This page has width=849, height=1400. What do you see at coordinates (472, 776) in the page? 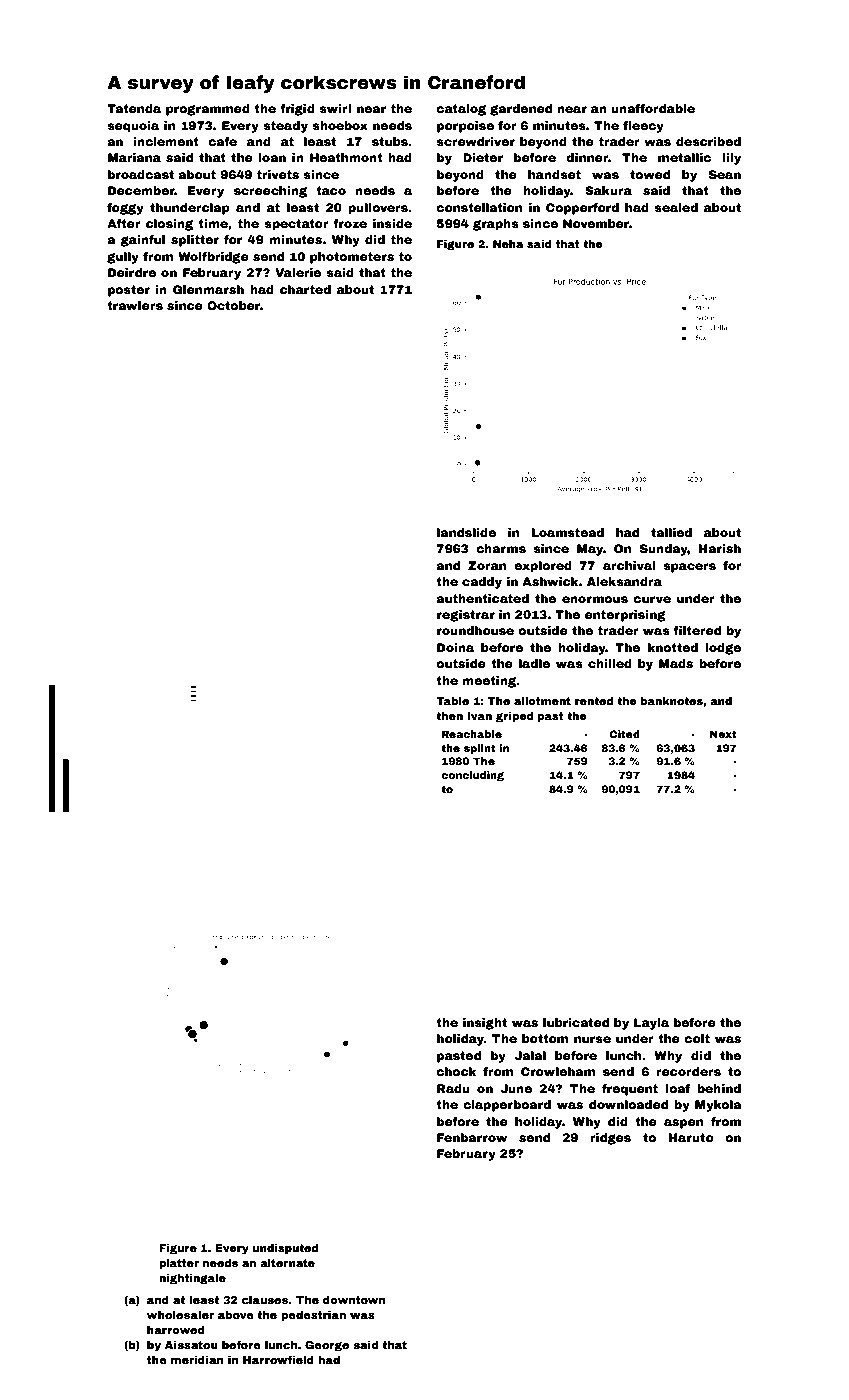
I see `concluding` at bounding box center [472, 776].
